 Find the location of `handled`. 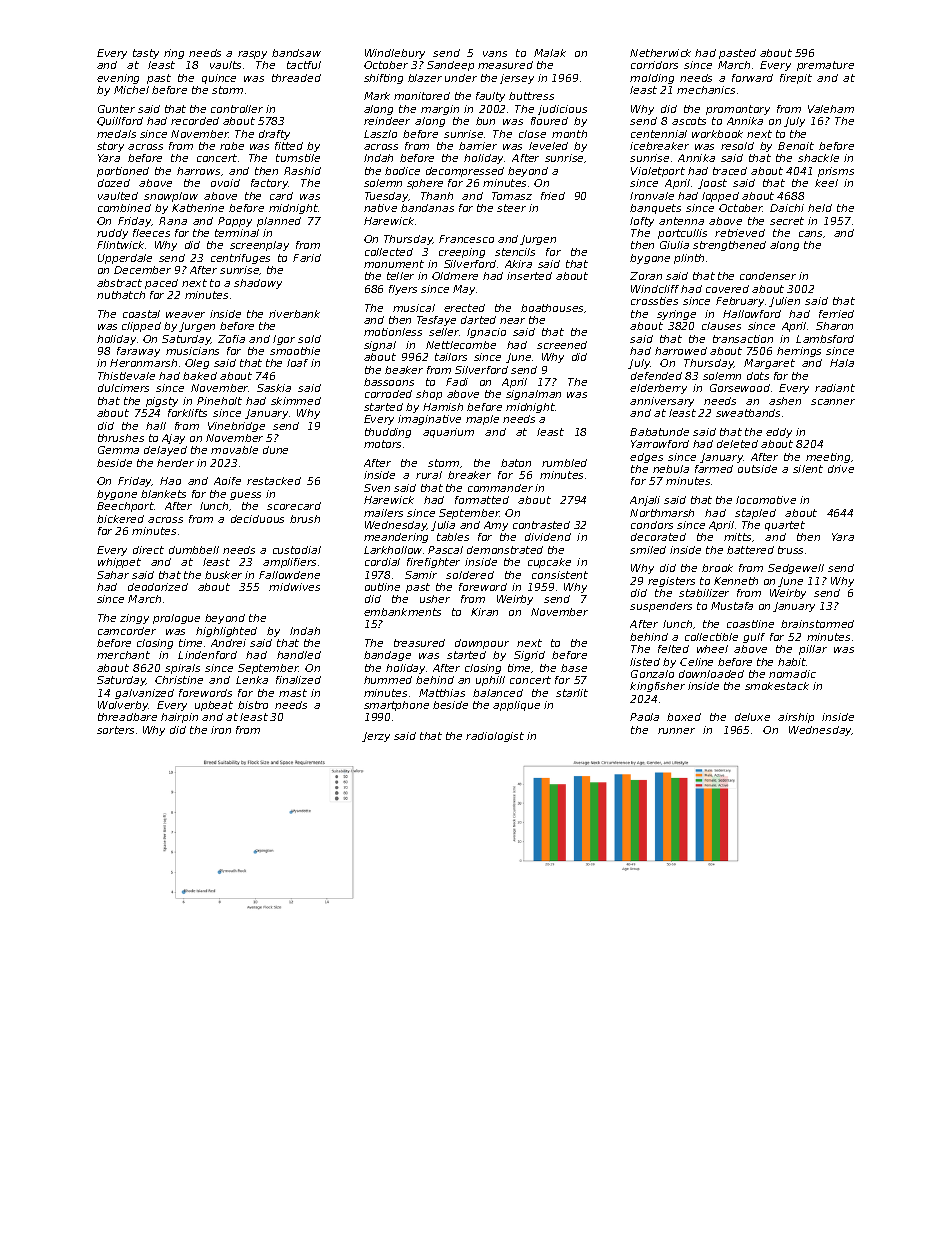

handled is located at coordinates (299, 655).
